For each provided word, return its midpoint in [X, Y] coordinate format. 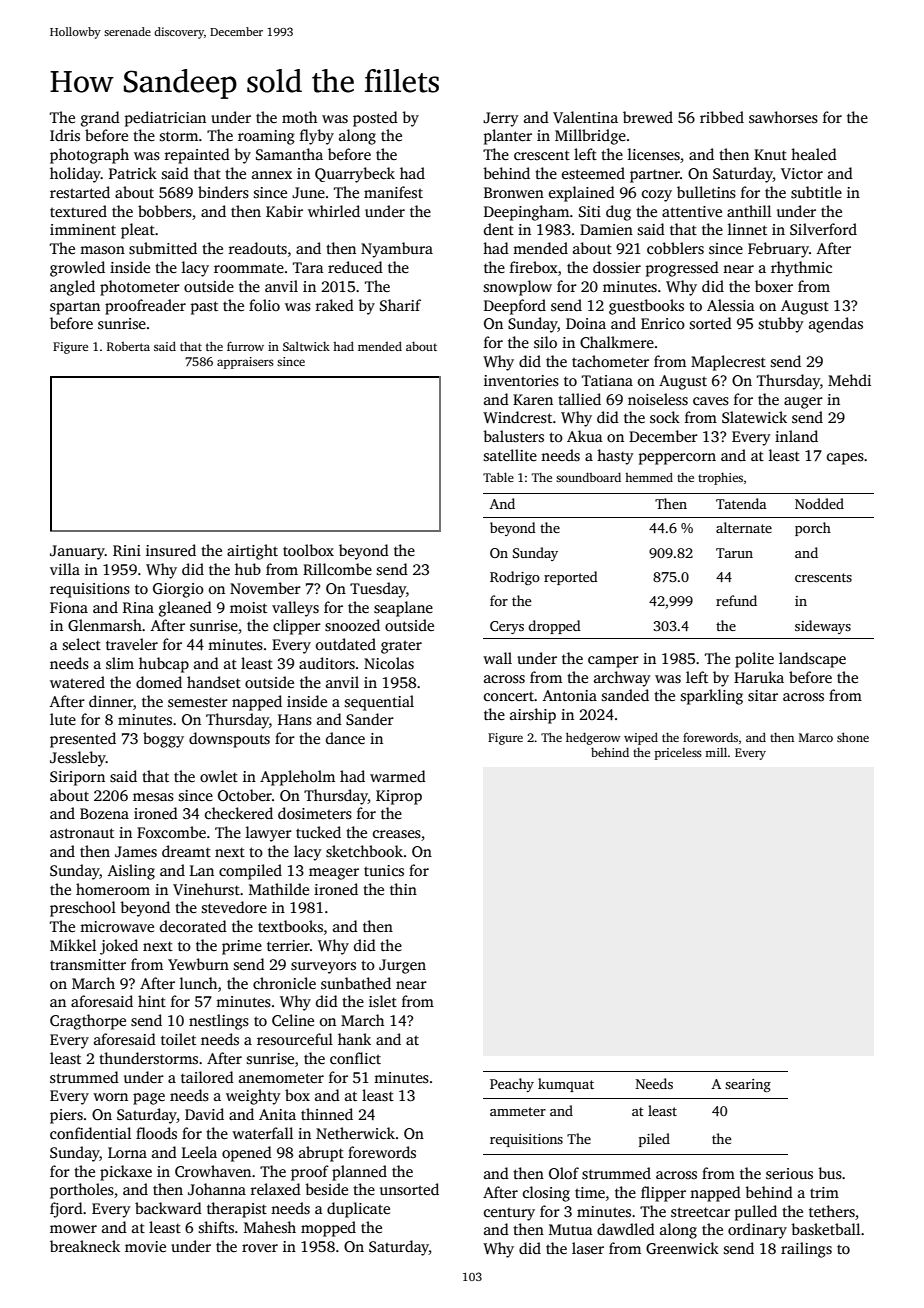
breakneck [85, 1246]
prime [242, 947]
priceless [678, 754]
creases [397, 834]
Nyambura [397, 250]
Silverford [823, 229]
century [509, 1214]
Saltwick [306, 346]
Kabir [284, 211]
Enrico [663, 323]
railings [806, 1250]
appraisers [245, 363]
